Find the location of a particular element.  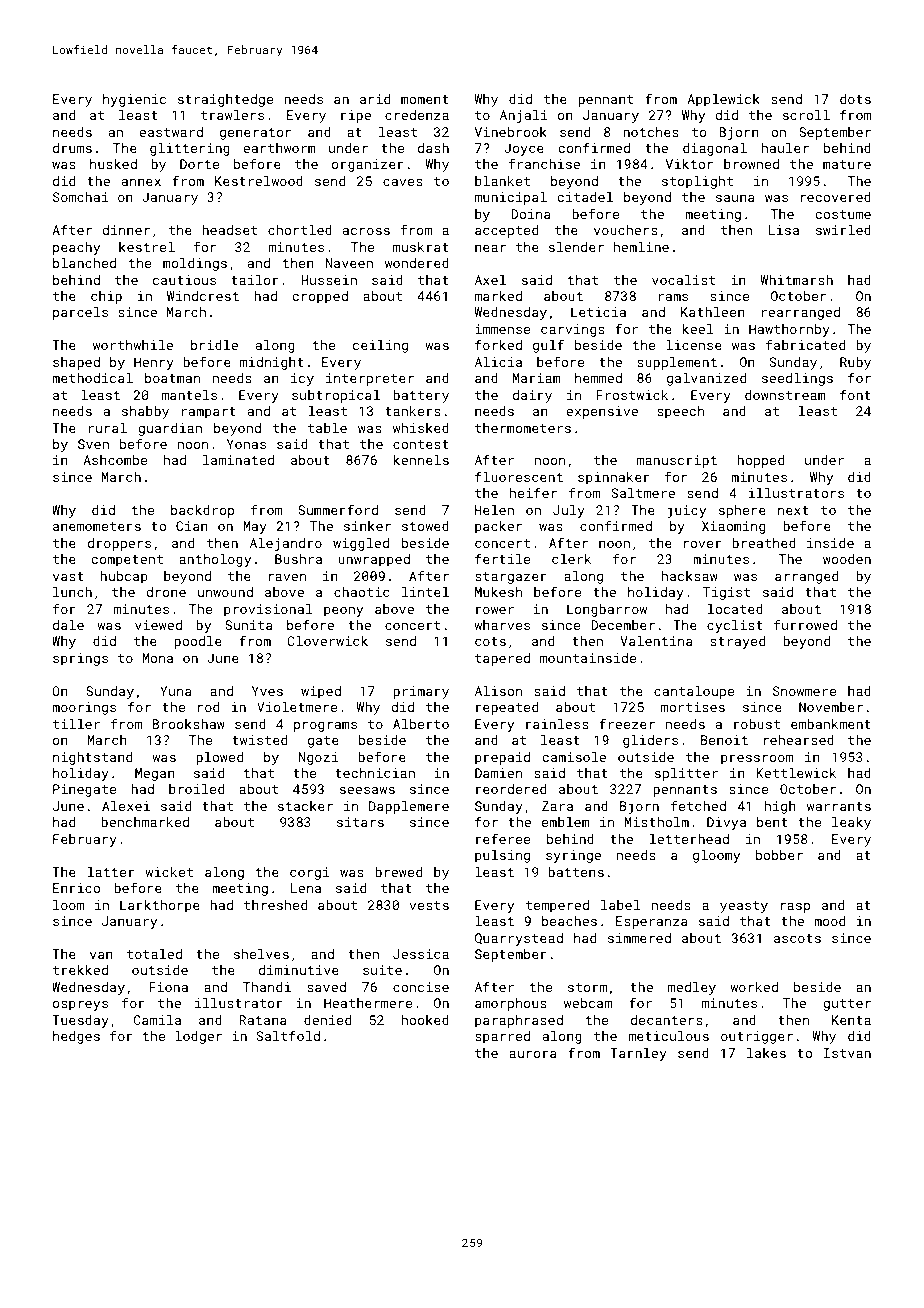

dairy is located at coordinates (532, 396).
